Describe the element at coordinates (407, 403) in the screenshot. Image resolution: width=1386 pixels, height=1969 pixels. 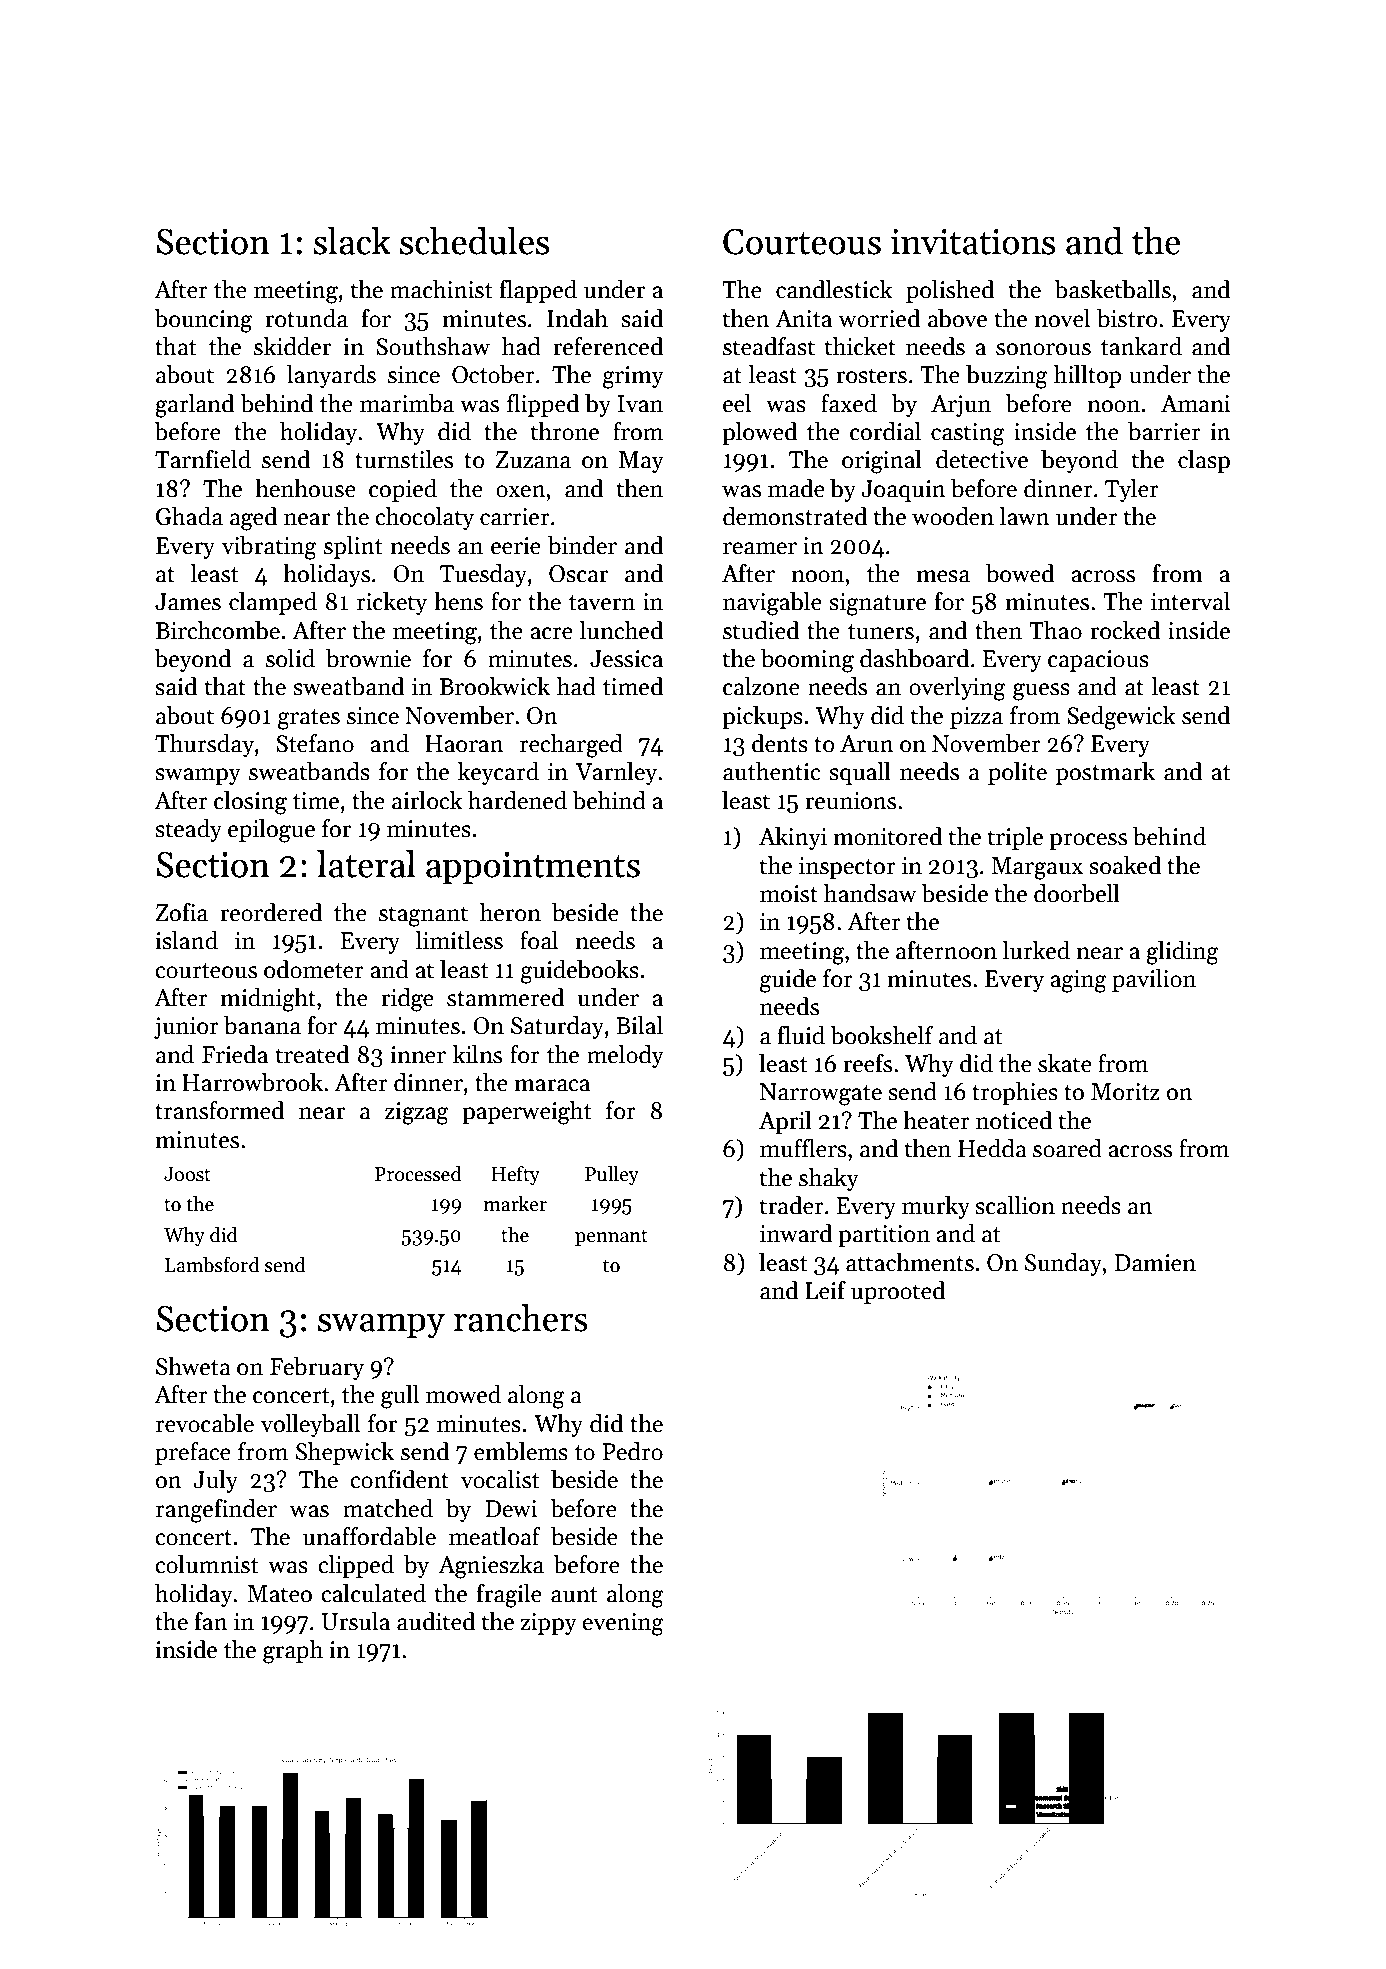
I see `marimba` at that location.
